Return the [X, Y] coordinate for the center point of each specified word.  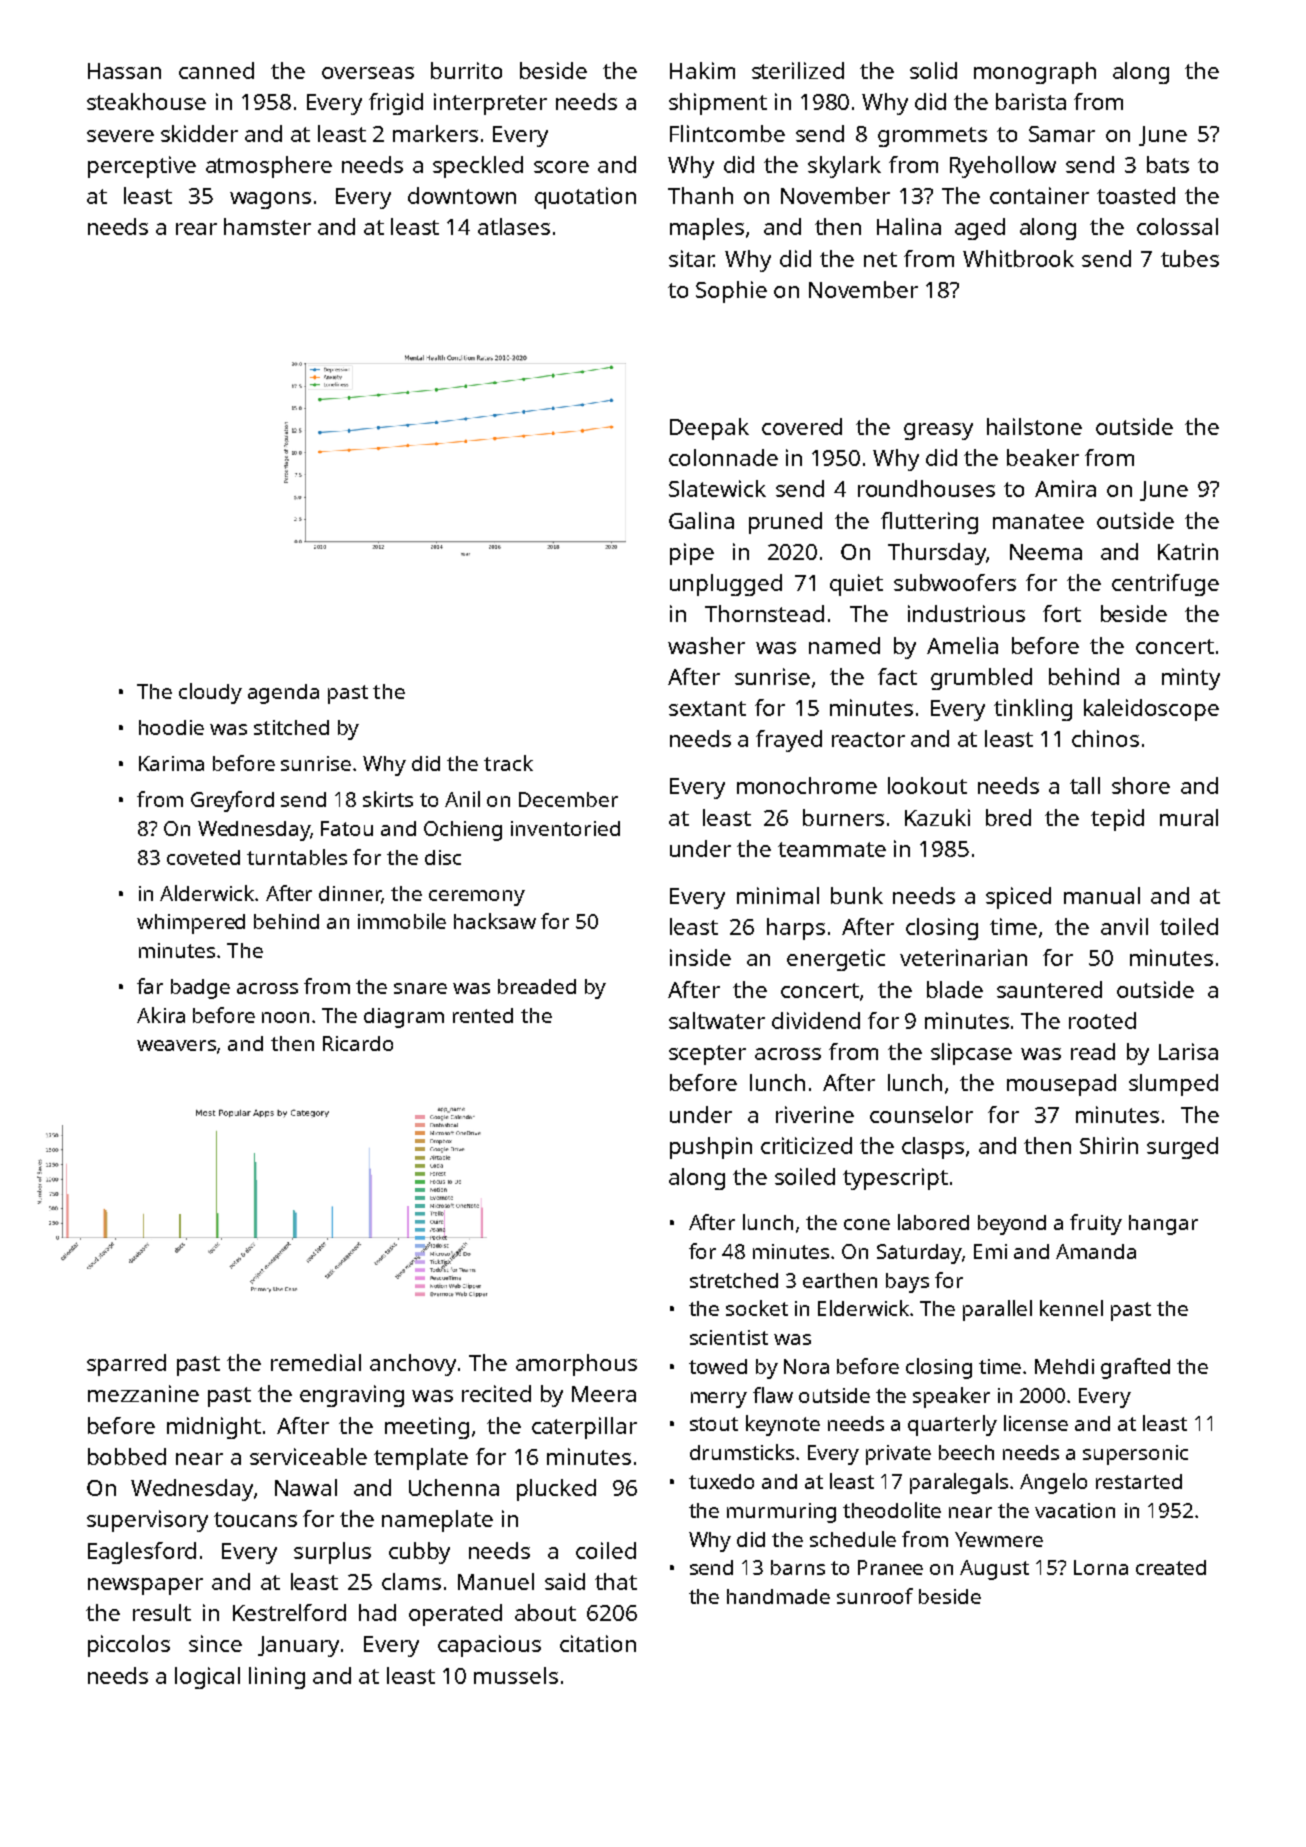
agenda [283, 694]
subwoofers [955, 582]
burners [843, 817]
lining [277, 1678]
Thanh [700, 195]
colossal [1177, 226]
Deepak [709, 429]
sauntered [1049, 989]
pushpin [711, 1148]
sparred [126, 1365]
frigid [396, 104]
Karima [171, 763]
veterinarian [963, 957]
